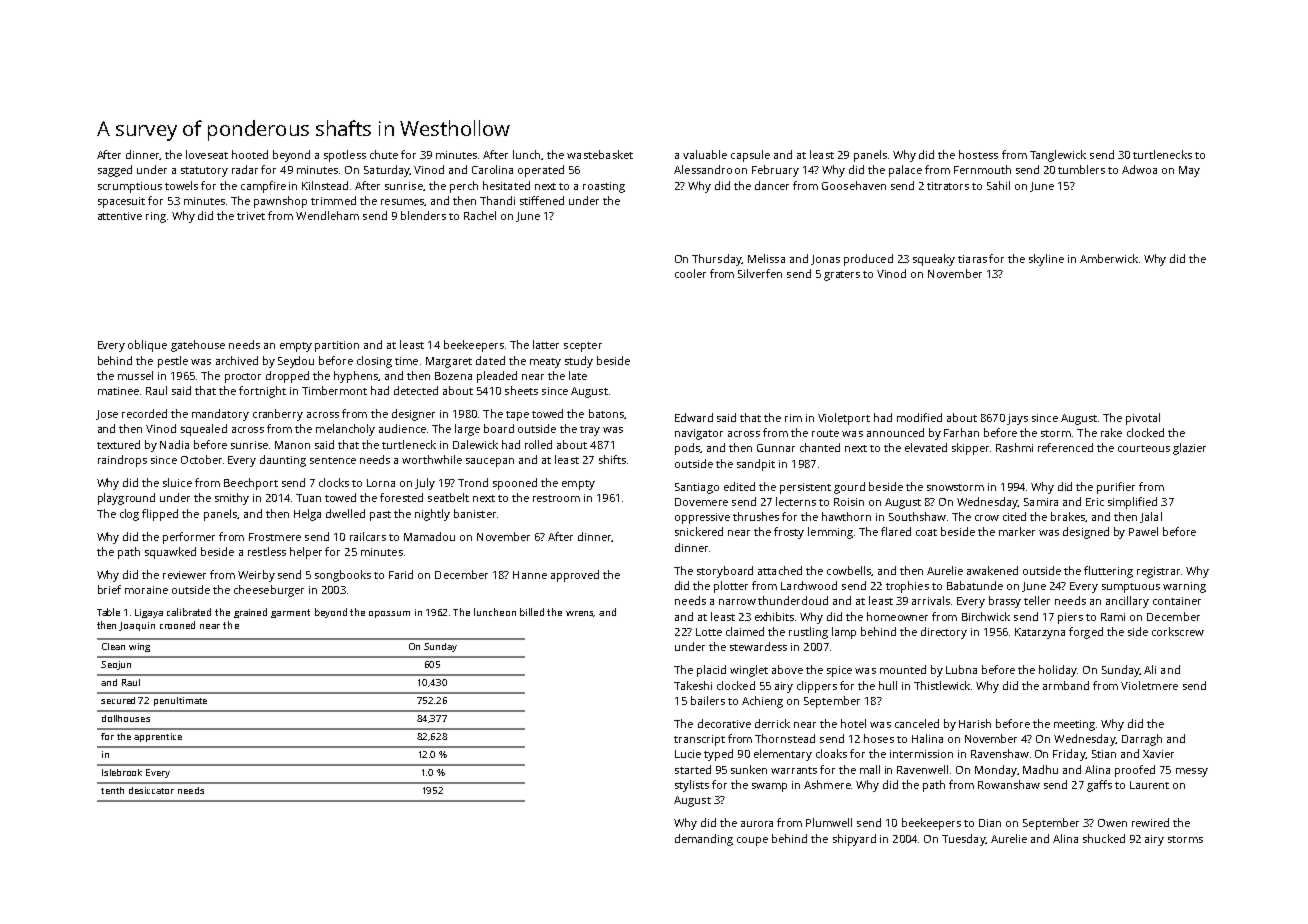 This page has width=1308, height=924. I want to click on forged, so click(1086, 633).
